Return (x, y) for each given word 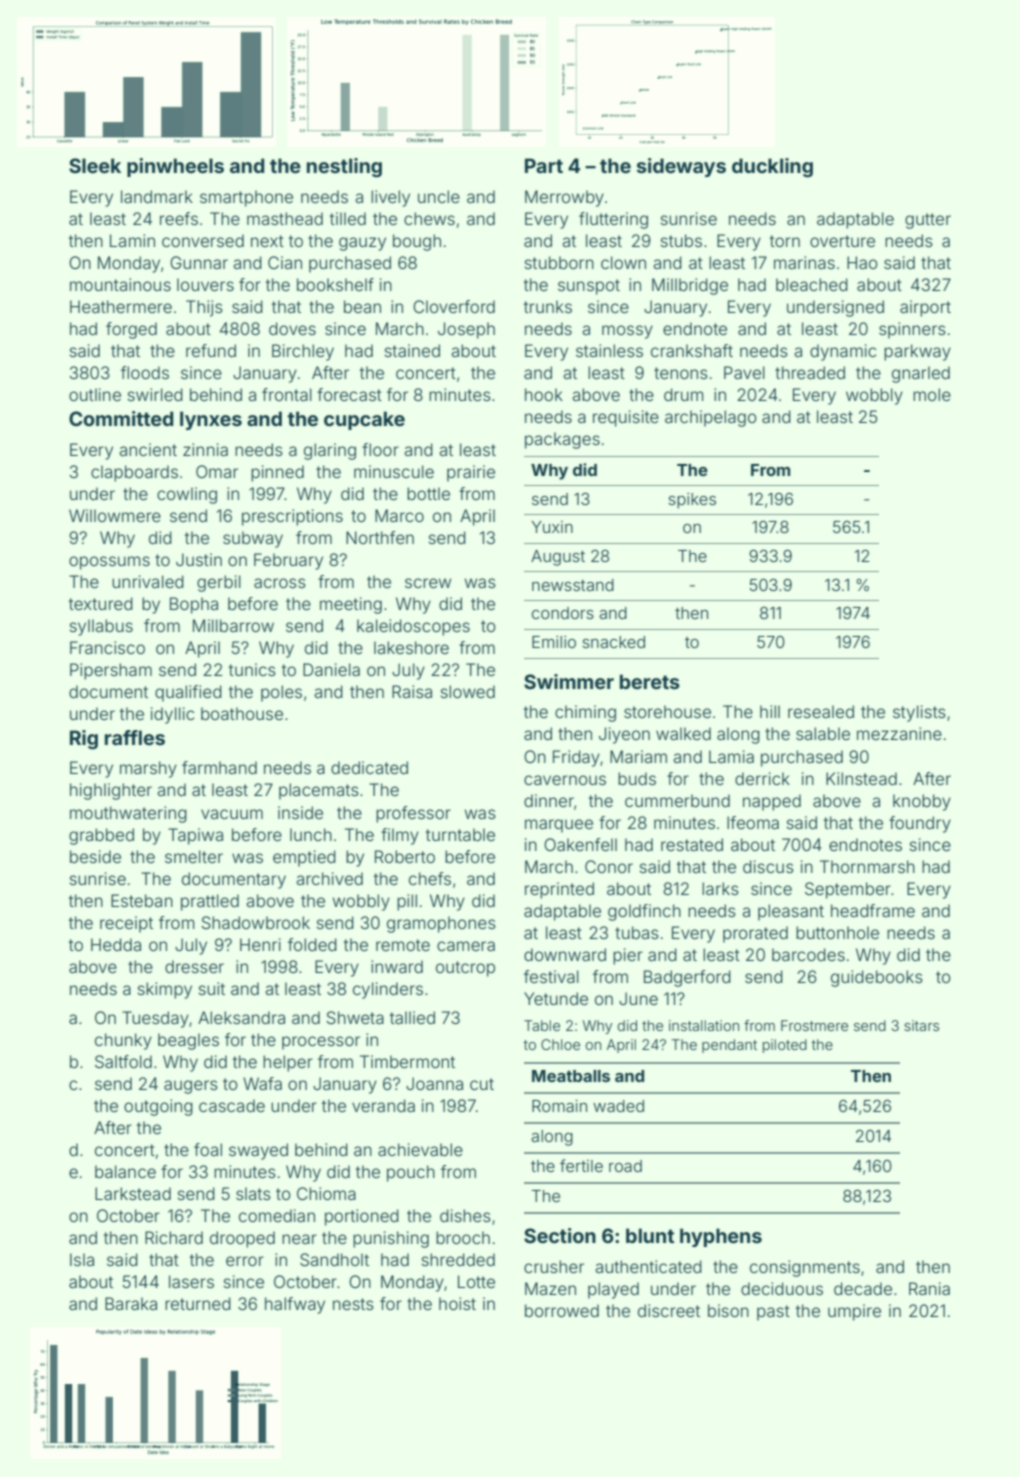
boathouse (242, 713)
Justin (199, 559)
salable (823, 733)
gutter (928, 221)
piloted (785, 1046)
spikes (692, 501)
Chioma (326, 1193)
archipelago (711, 418)
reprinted (559, 890)
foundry (920, 824)
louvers (205, 284)
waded (618, 1106)
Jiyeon (624, 735)
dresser (194, 966)
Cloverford (454, 306)
